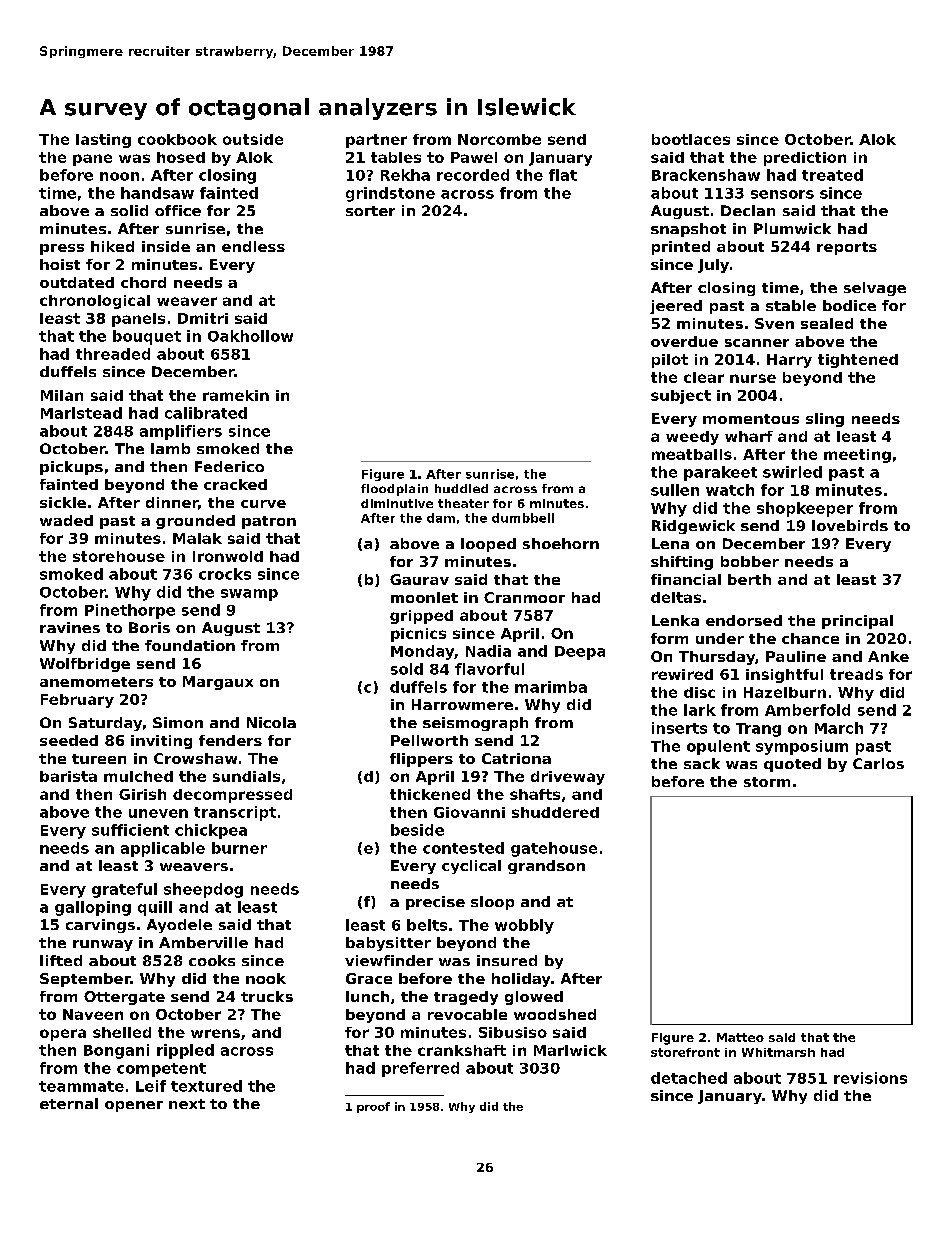 The image size is (952, 1233). I want to click on lasting, so click(103, 141).
